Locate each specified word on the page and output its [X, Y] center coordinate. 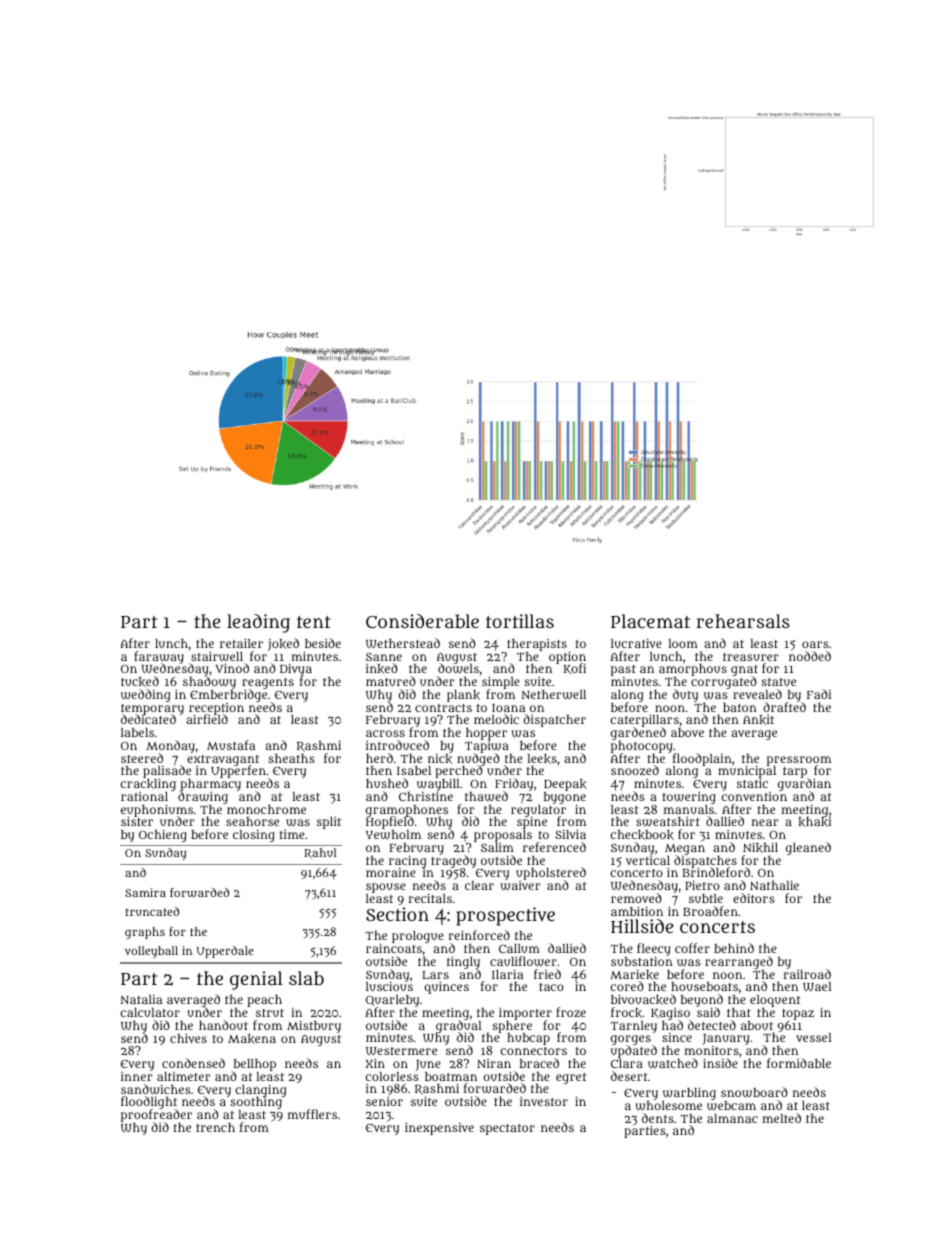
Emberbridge [228, 696]
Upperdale [225, 952]
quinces [446, 988]
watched [673, 1063]
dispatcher [554, 720]
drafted [784, 707]
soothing [256, 1103]
